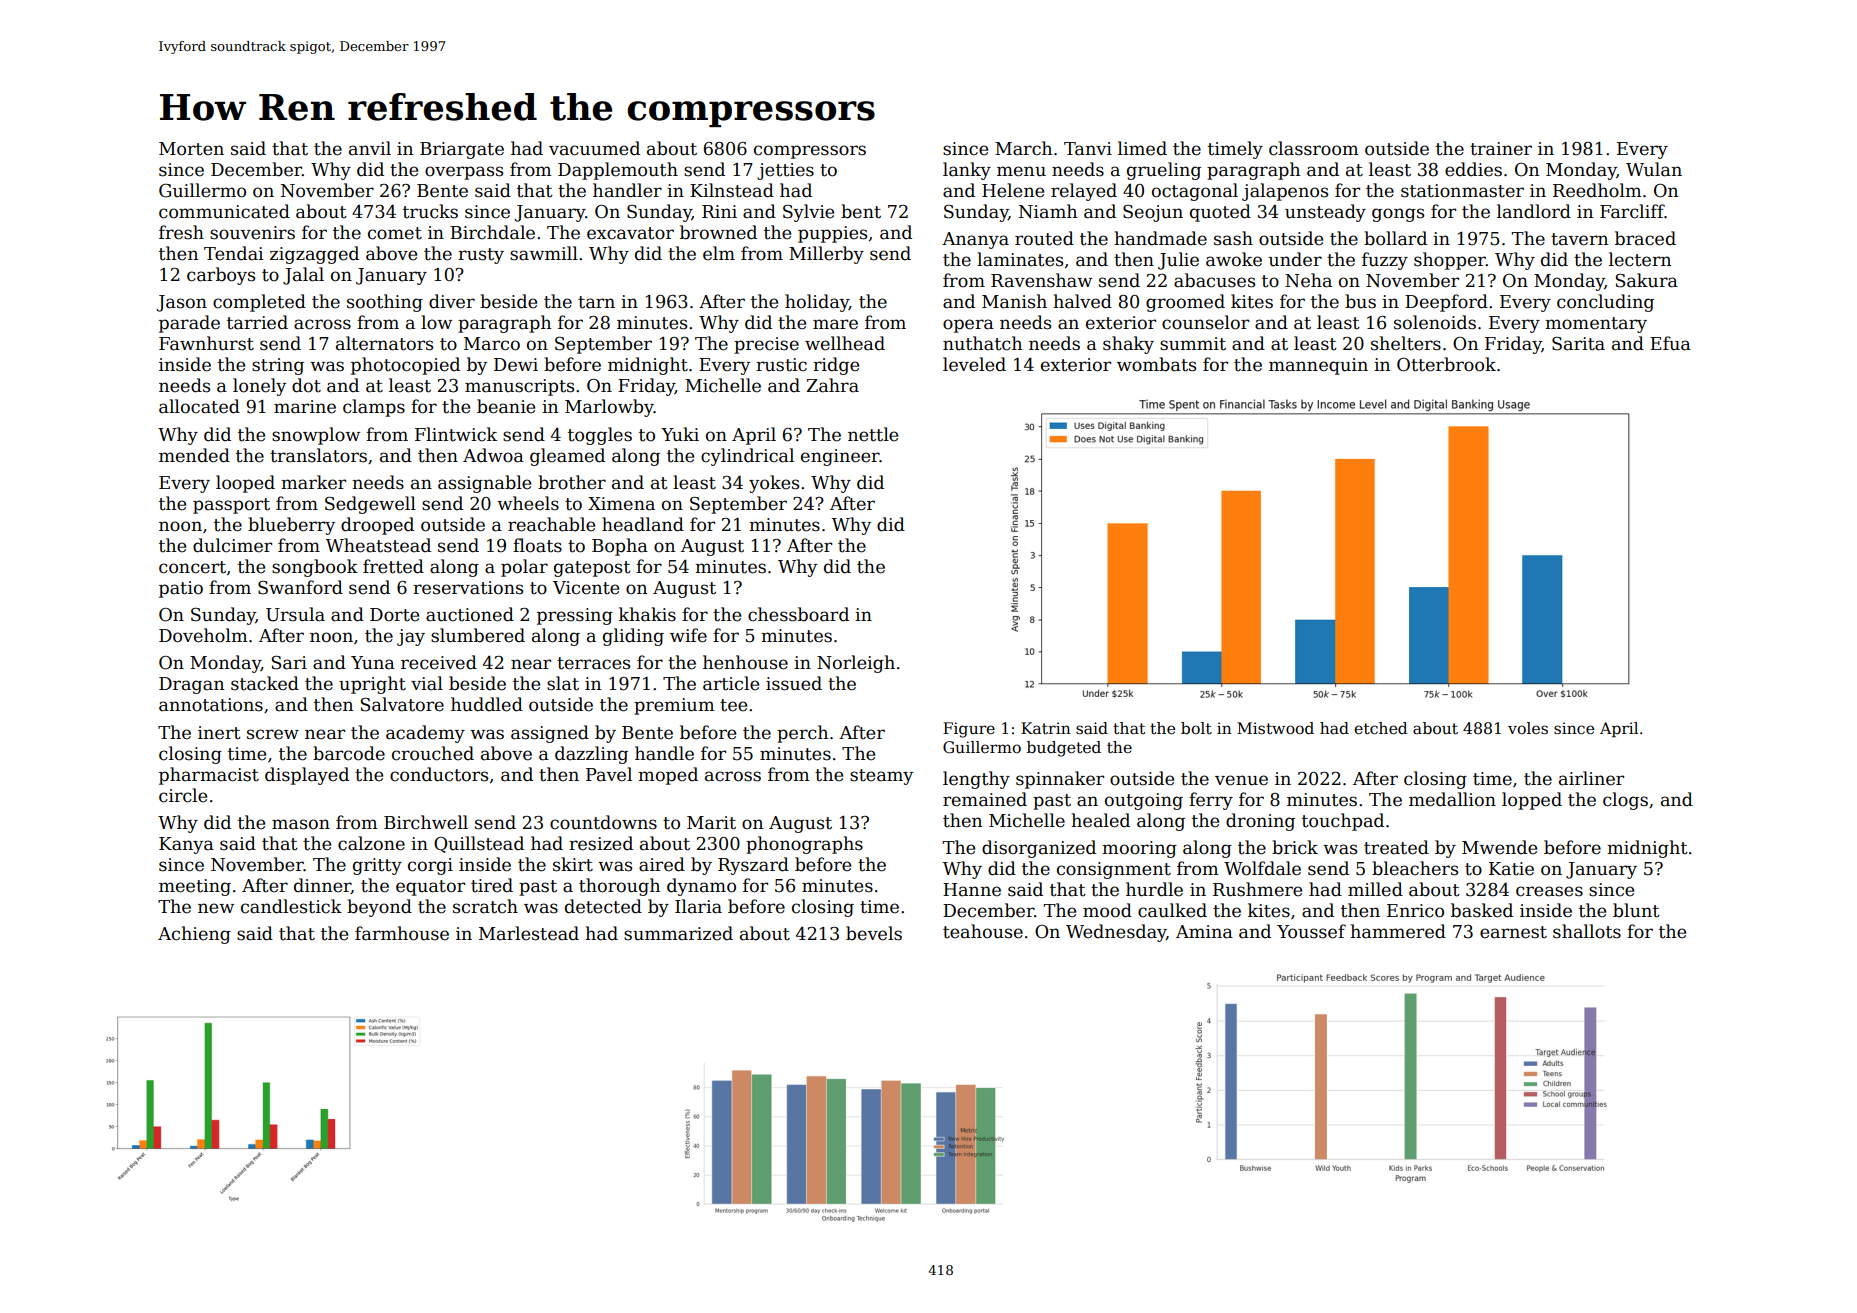  Describe the element at coordinates (405, 366) in the screenshot. I see `photocopied` at that location.
